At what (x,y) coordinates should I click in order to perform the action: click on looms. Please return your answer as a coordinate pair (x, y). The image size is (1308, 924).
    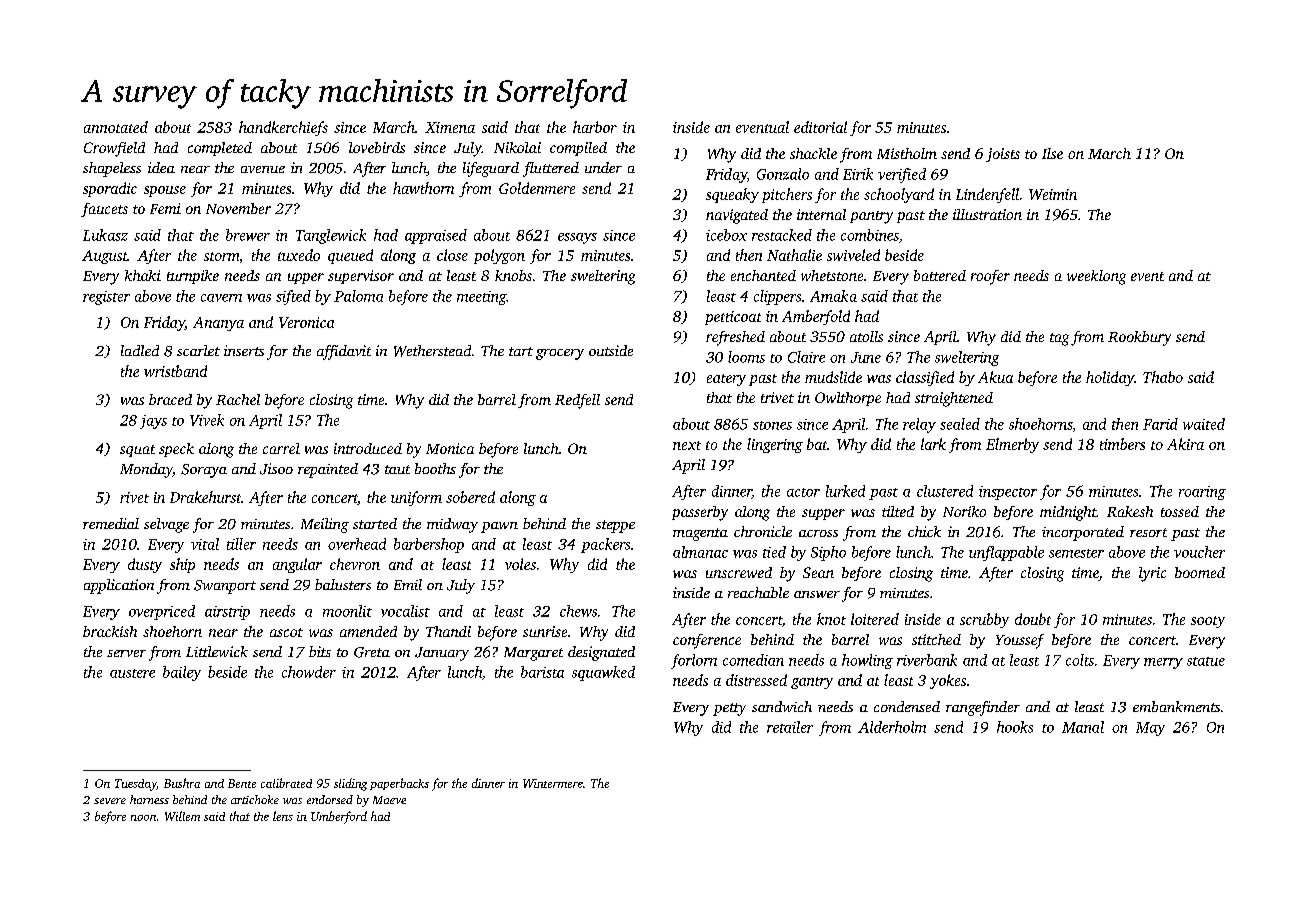
    Looking at the image, I should click on (746, 357).
